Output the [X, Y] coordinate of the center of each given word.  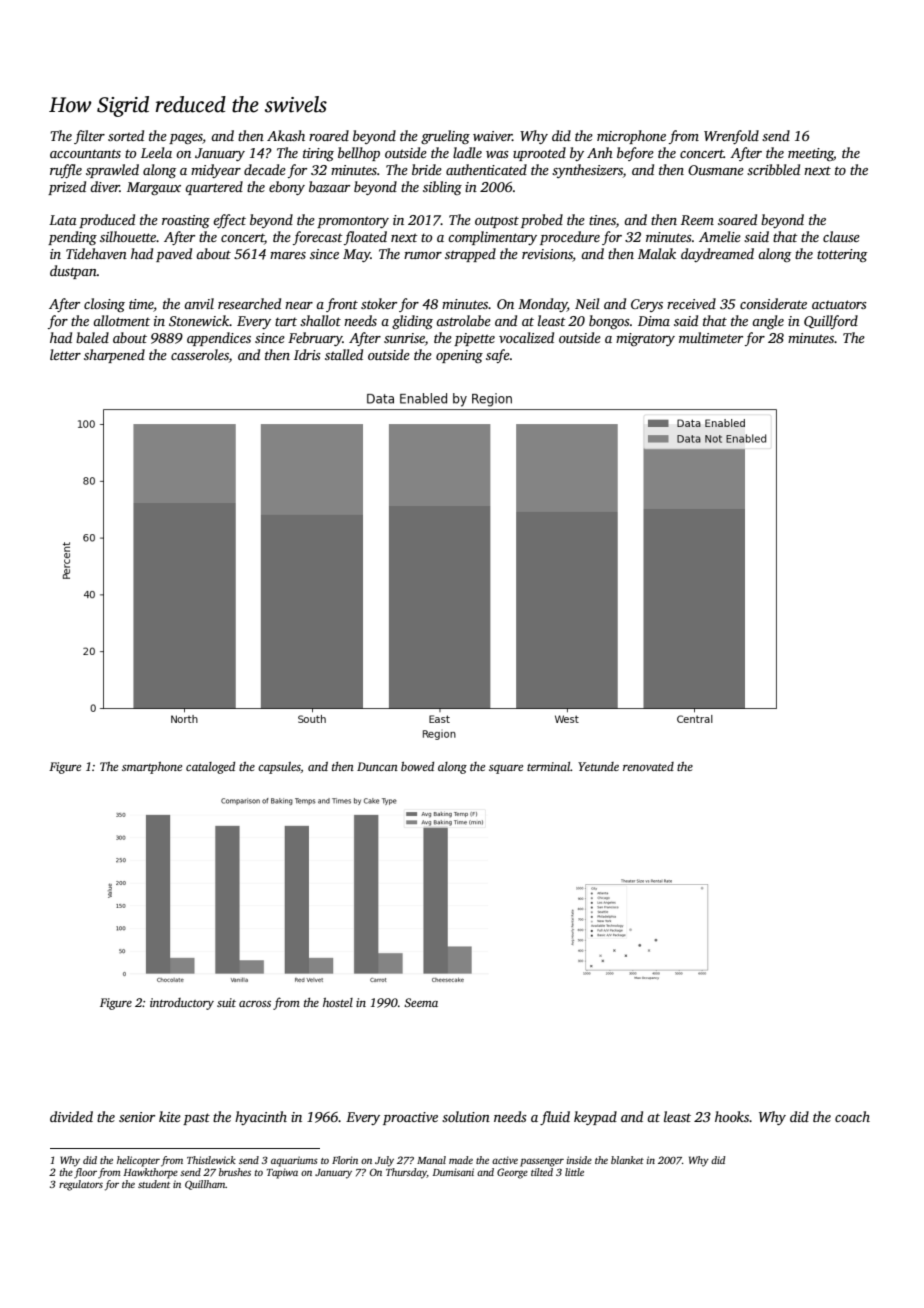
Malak [657, 253]
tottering [842, 255]
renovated [648, 766]
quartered [214, 188]
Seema [421, 1002]
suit [226, 1002]
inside [579, 1160]
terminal [548, 766]
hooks [732, 1116]
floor [85, 1173]
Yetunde [598, 766]
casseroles [200, 354]
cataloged [210, 768]
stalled [344, 354]
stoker [379, 303]
